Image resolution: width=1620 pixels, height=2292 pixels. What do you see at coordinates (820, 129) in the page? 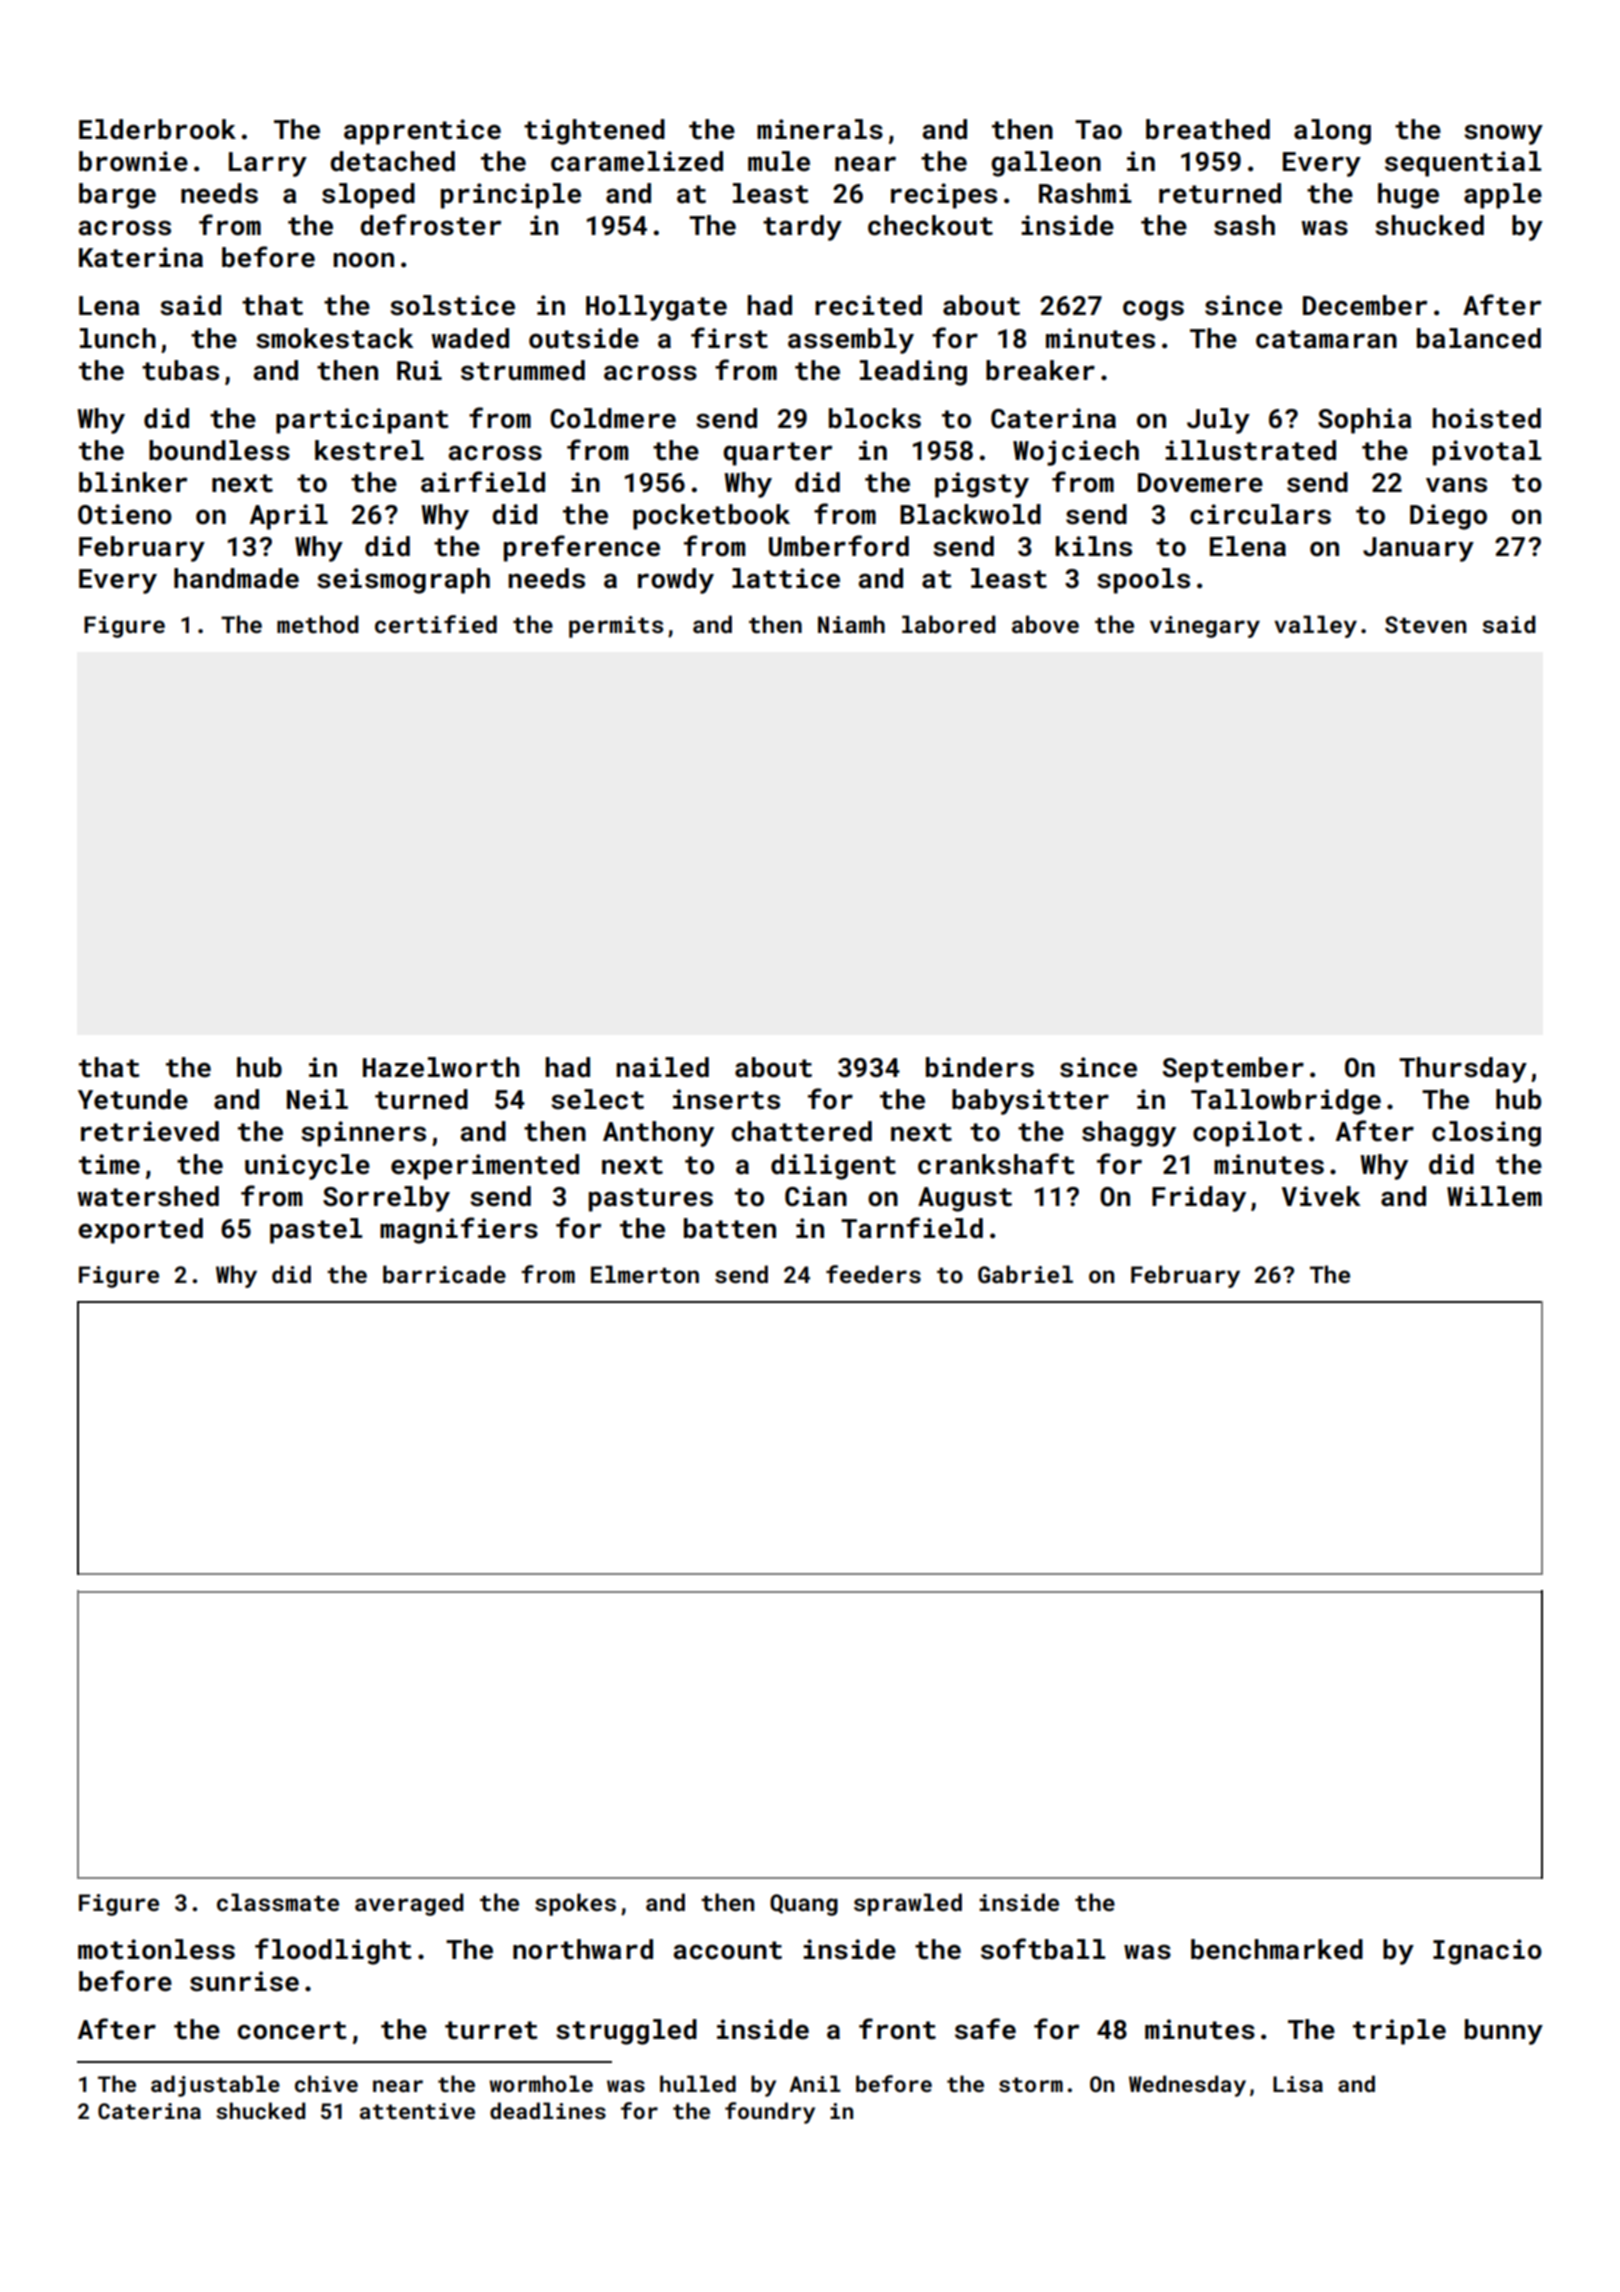
I see `minerals` at bounding box center [820, 129].
